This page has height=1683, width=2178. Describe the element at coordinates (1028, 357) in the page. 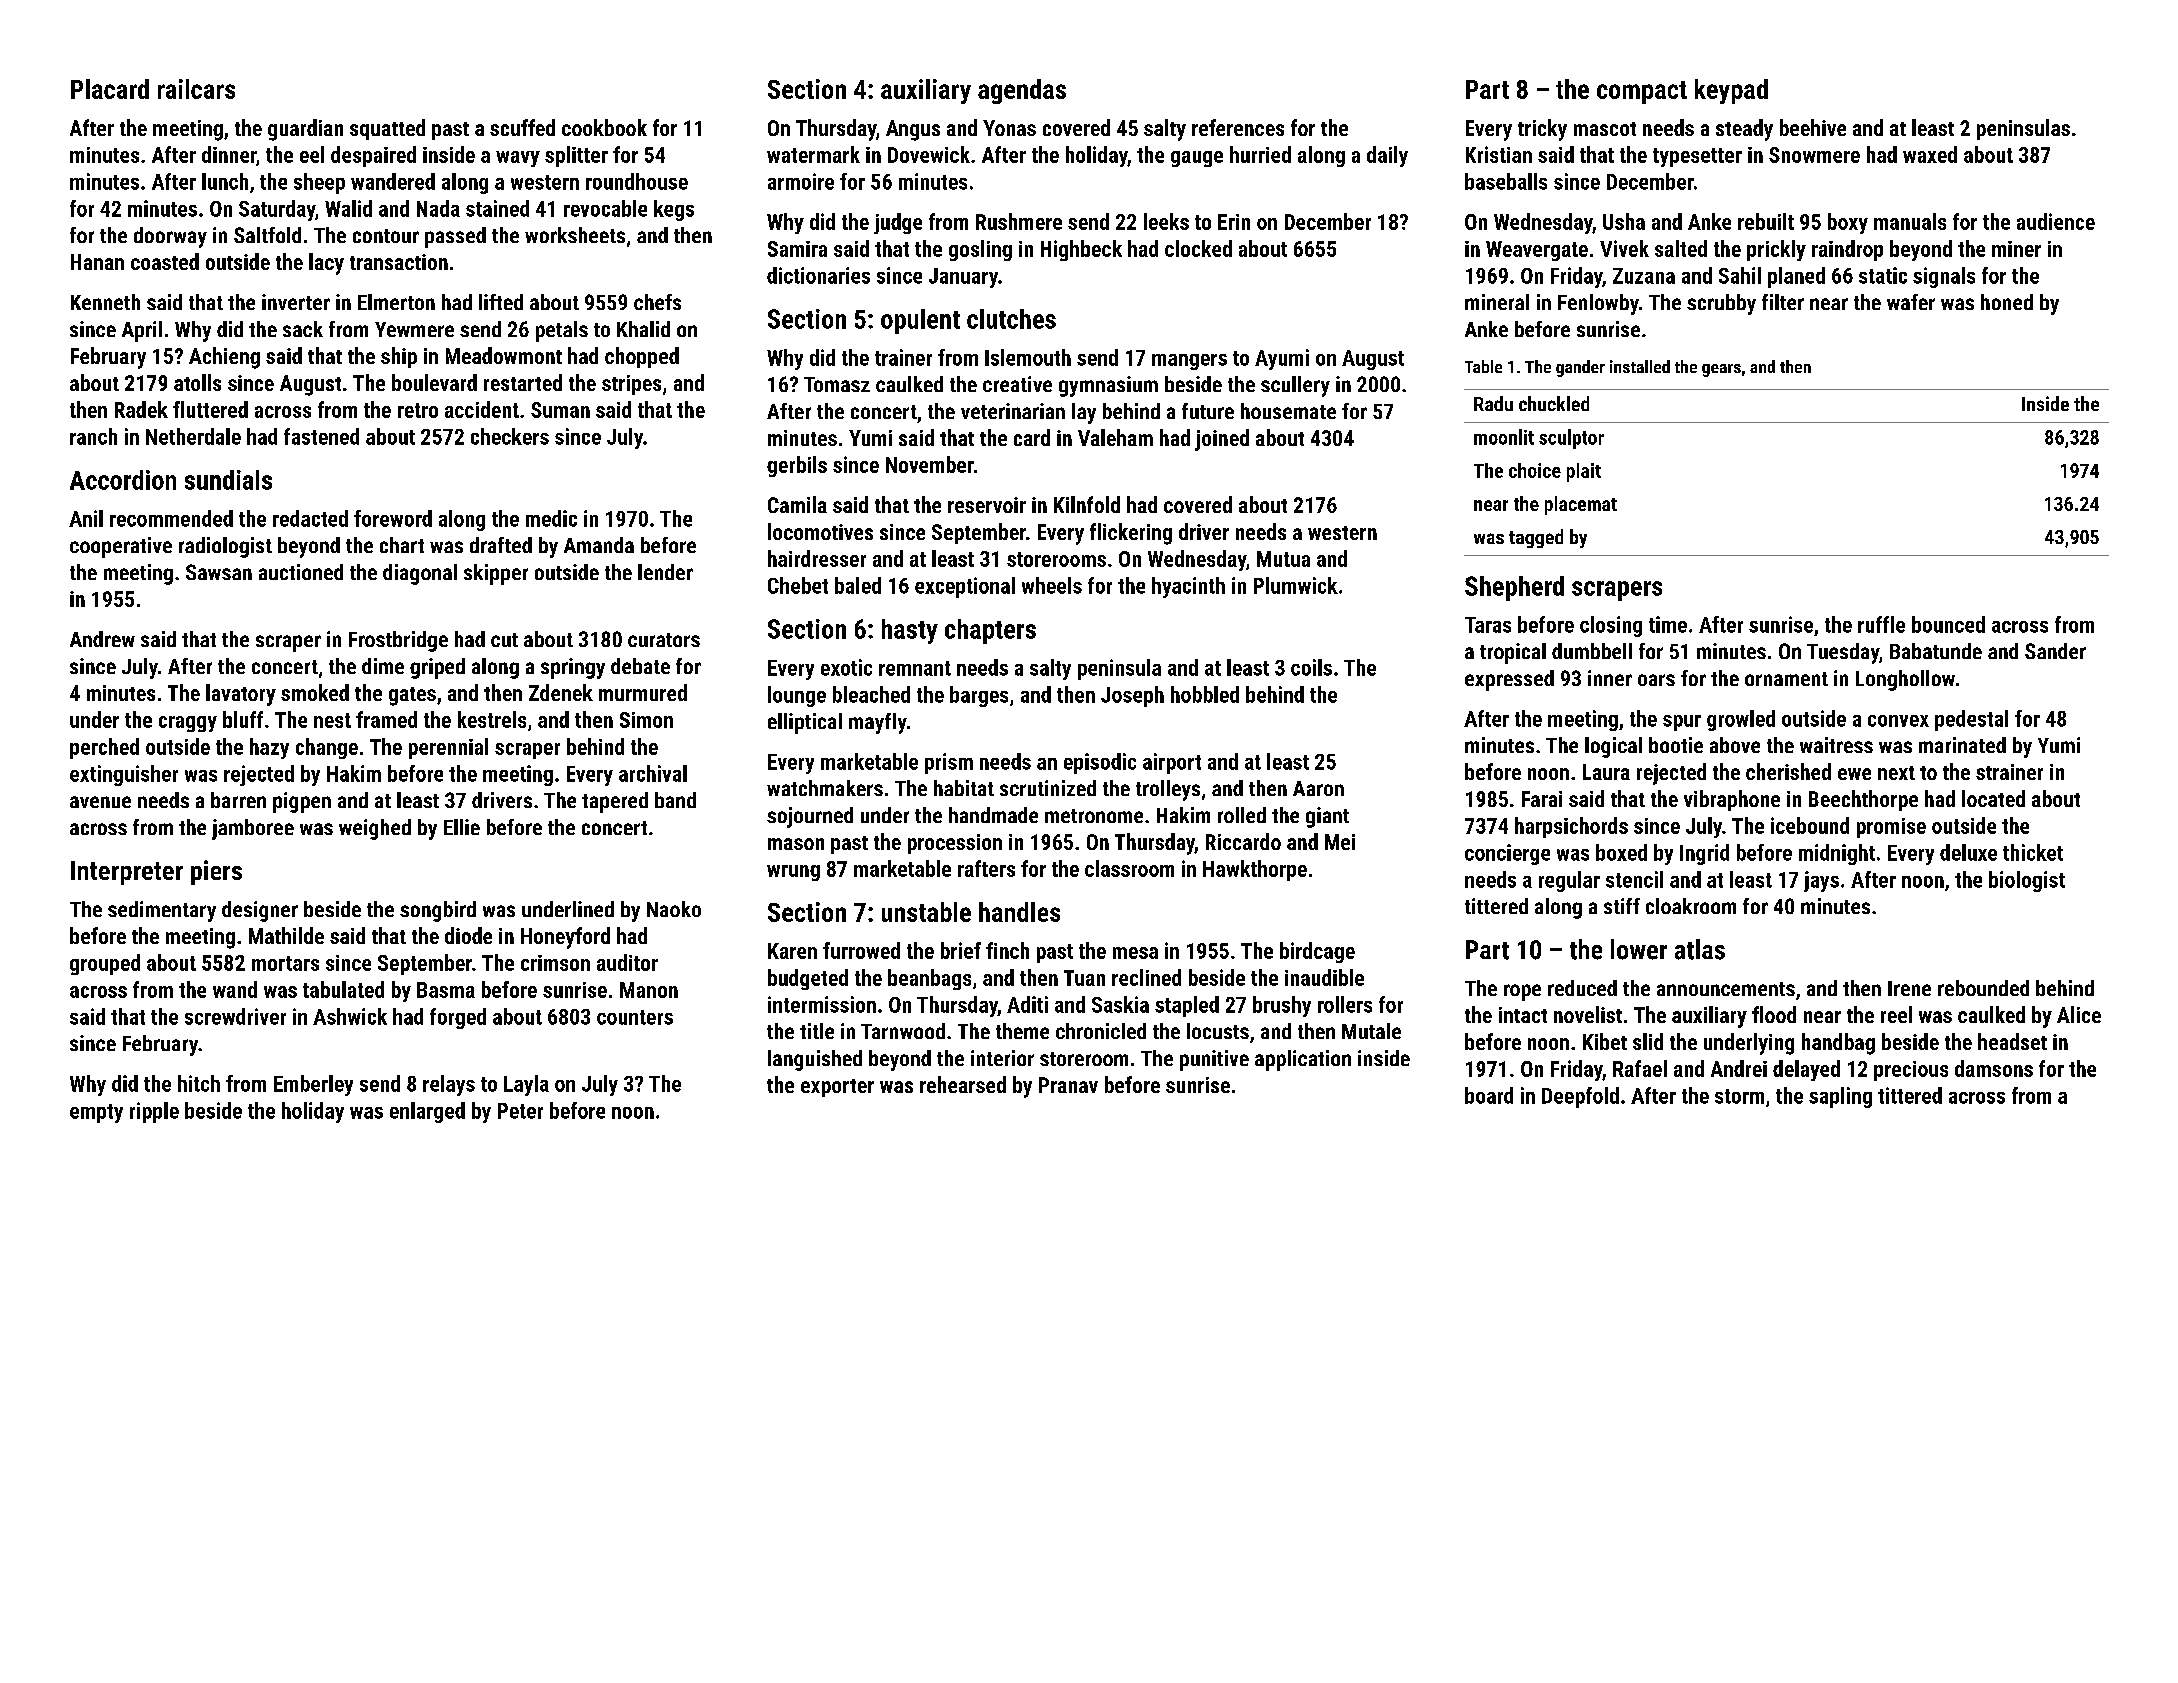

I see `Islemouth` at that location.
